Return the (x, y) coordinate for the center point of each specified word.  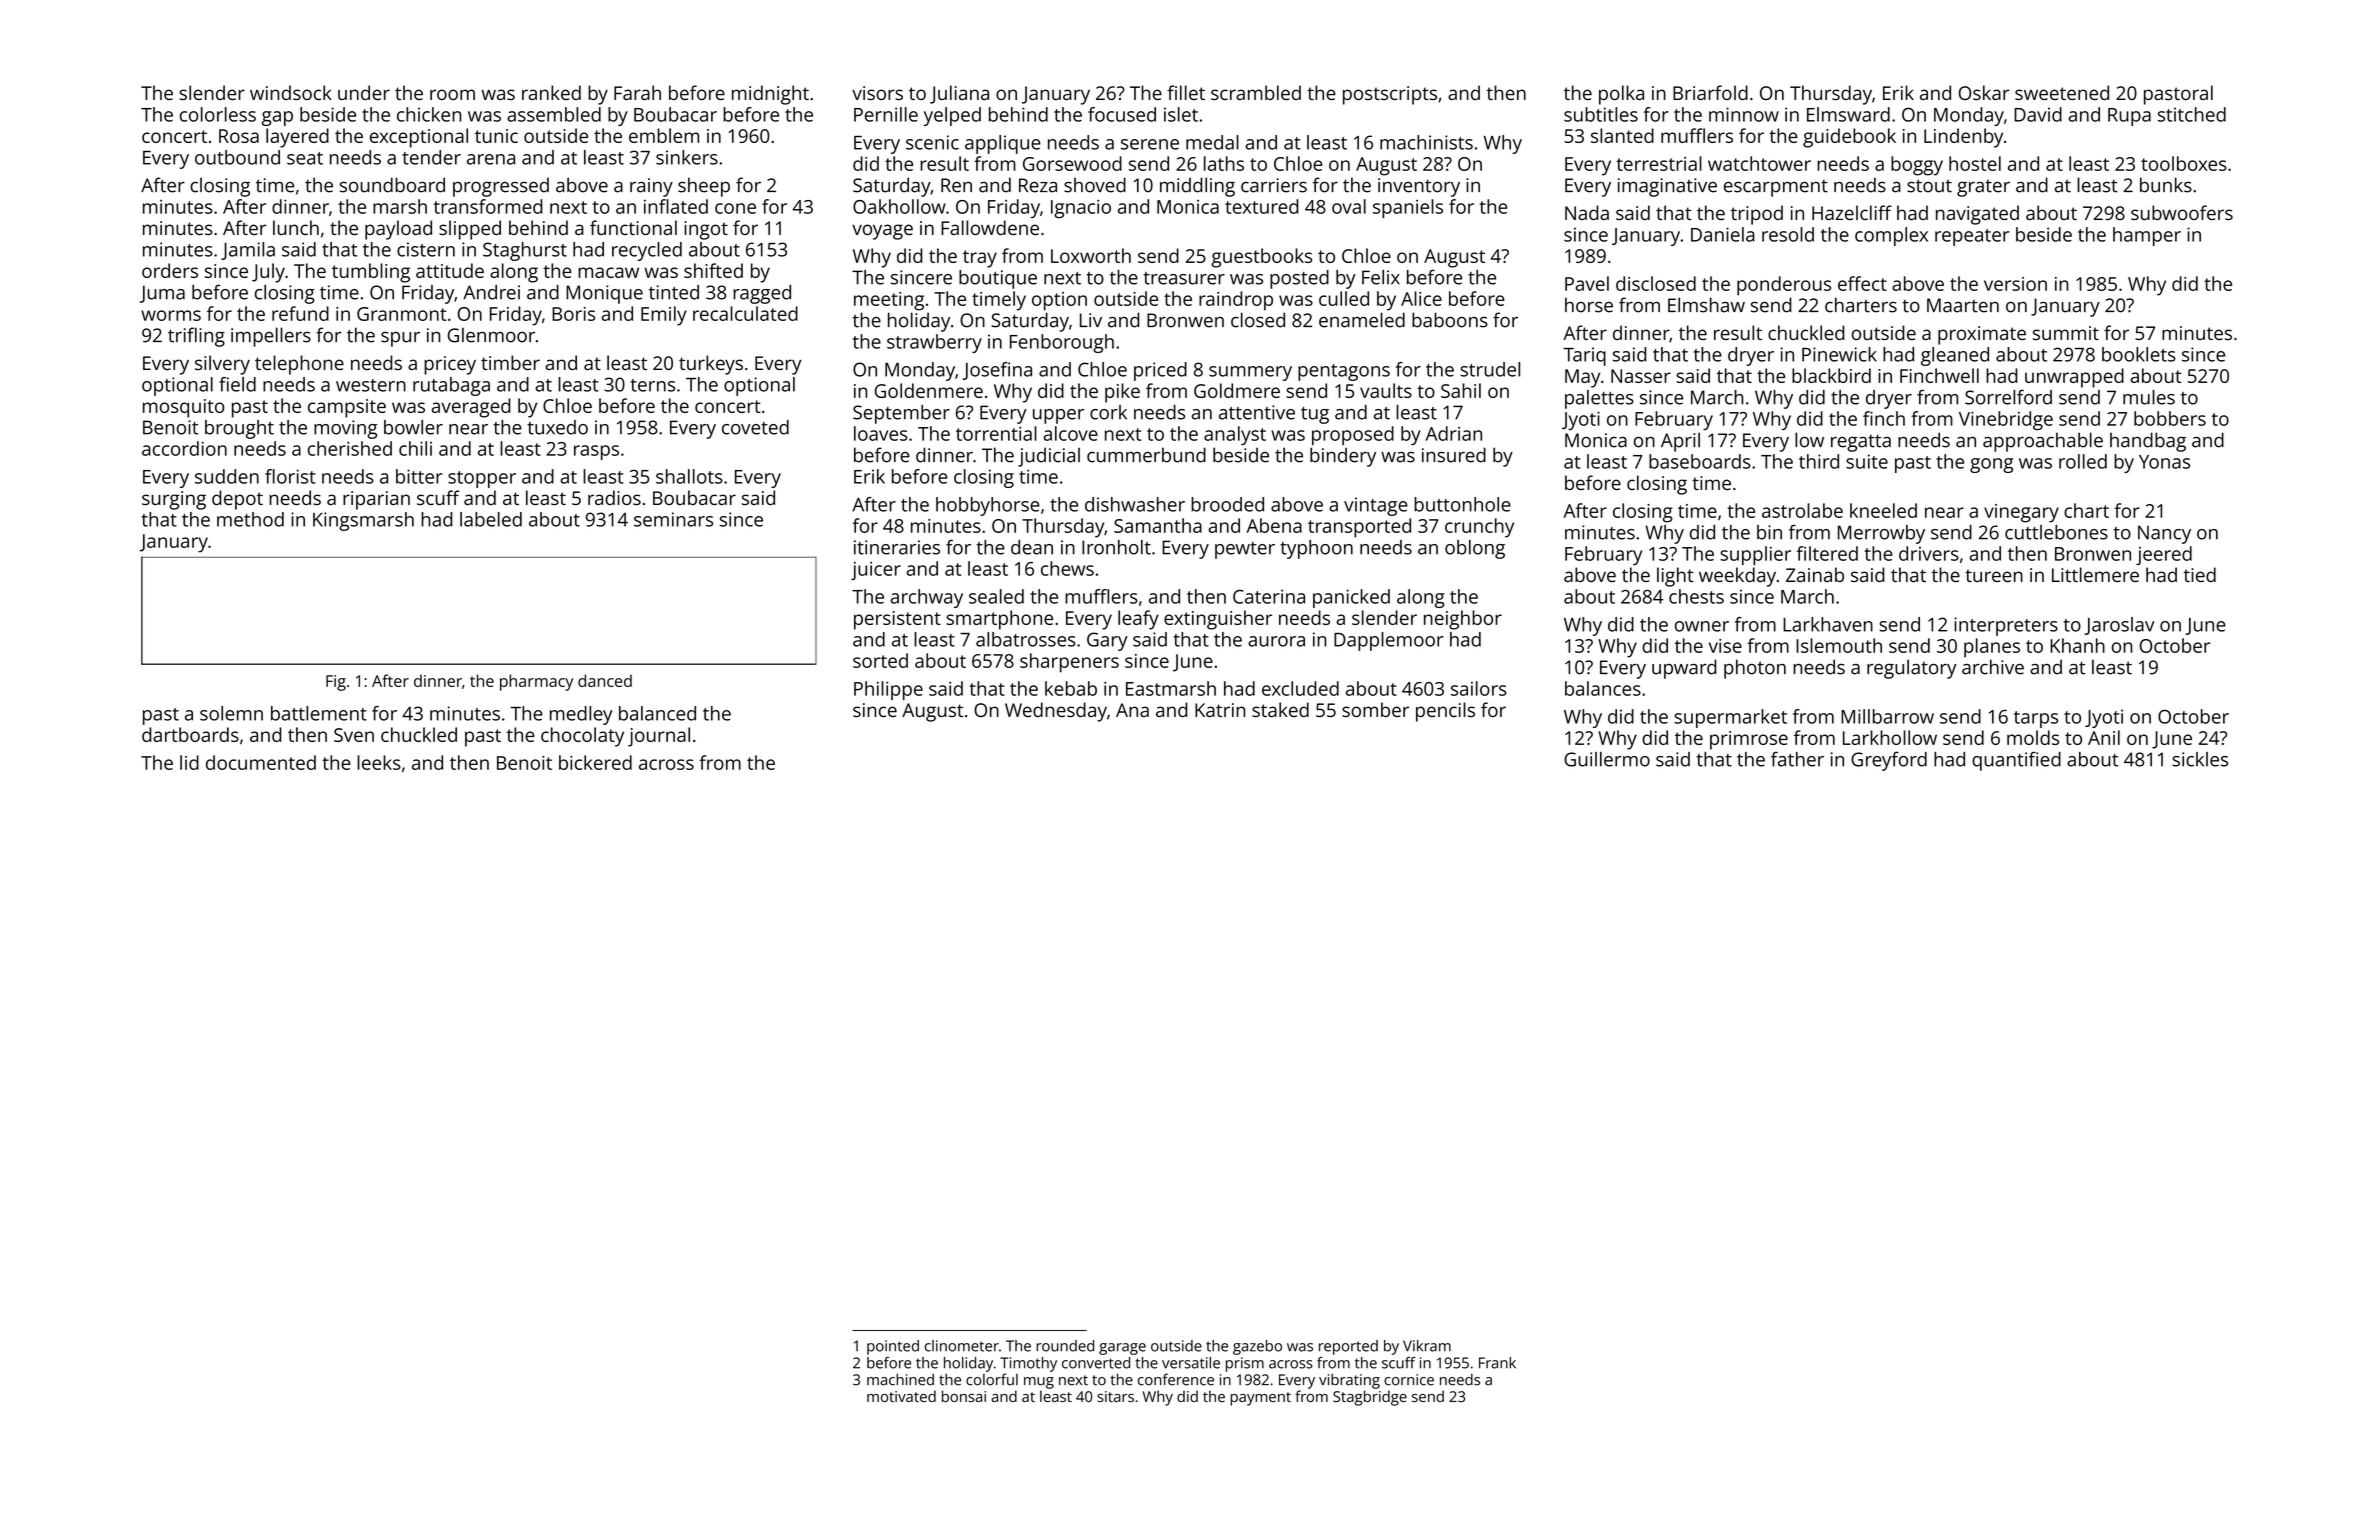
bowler (413, 427)
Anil (2104, 737)
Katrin (1220, 710)
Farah (637, 92)
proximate (1982, 335)
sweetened (2062, 92)
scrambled (1256, 92)
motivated (901, 1396)
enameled (1362, 320)
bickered (595, 762)
